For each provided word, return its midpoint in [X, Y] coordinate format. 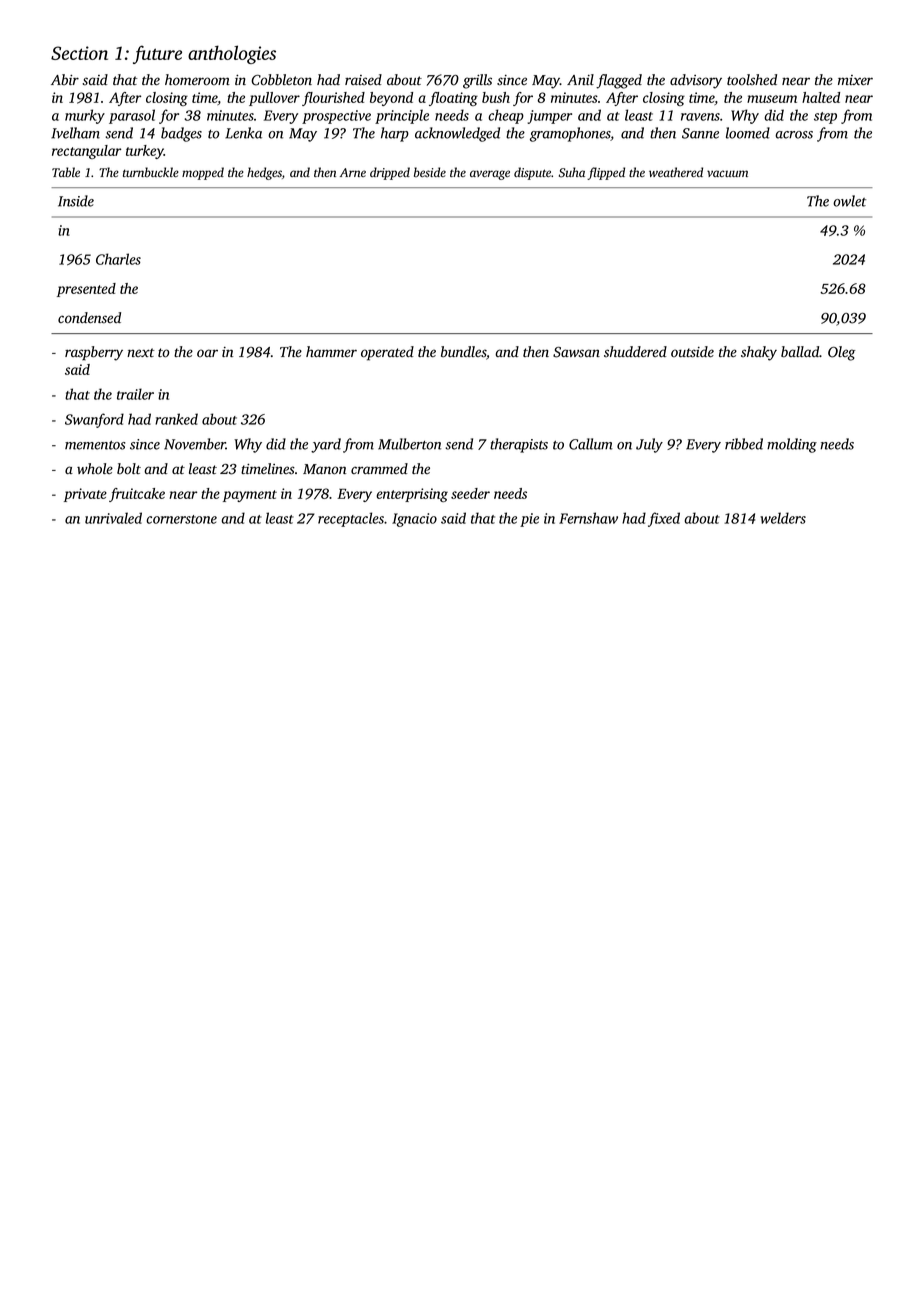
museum [772, 99]
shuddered [635, 351]
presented [86, 290]
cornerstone [181, 519]
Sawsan [576, 352]
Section [79, 53]
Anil [580, 79]
